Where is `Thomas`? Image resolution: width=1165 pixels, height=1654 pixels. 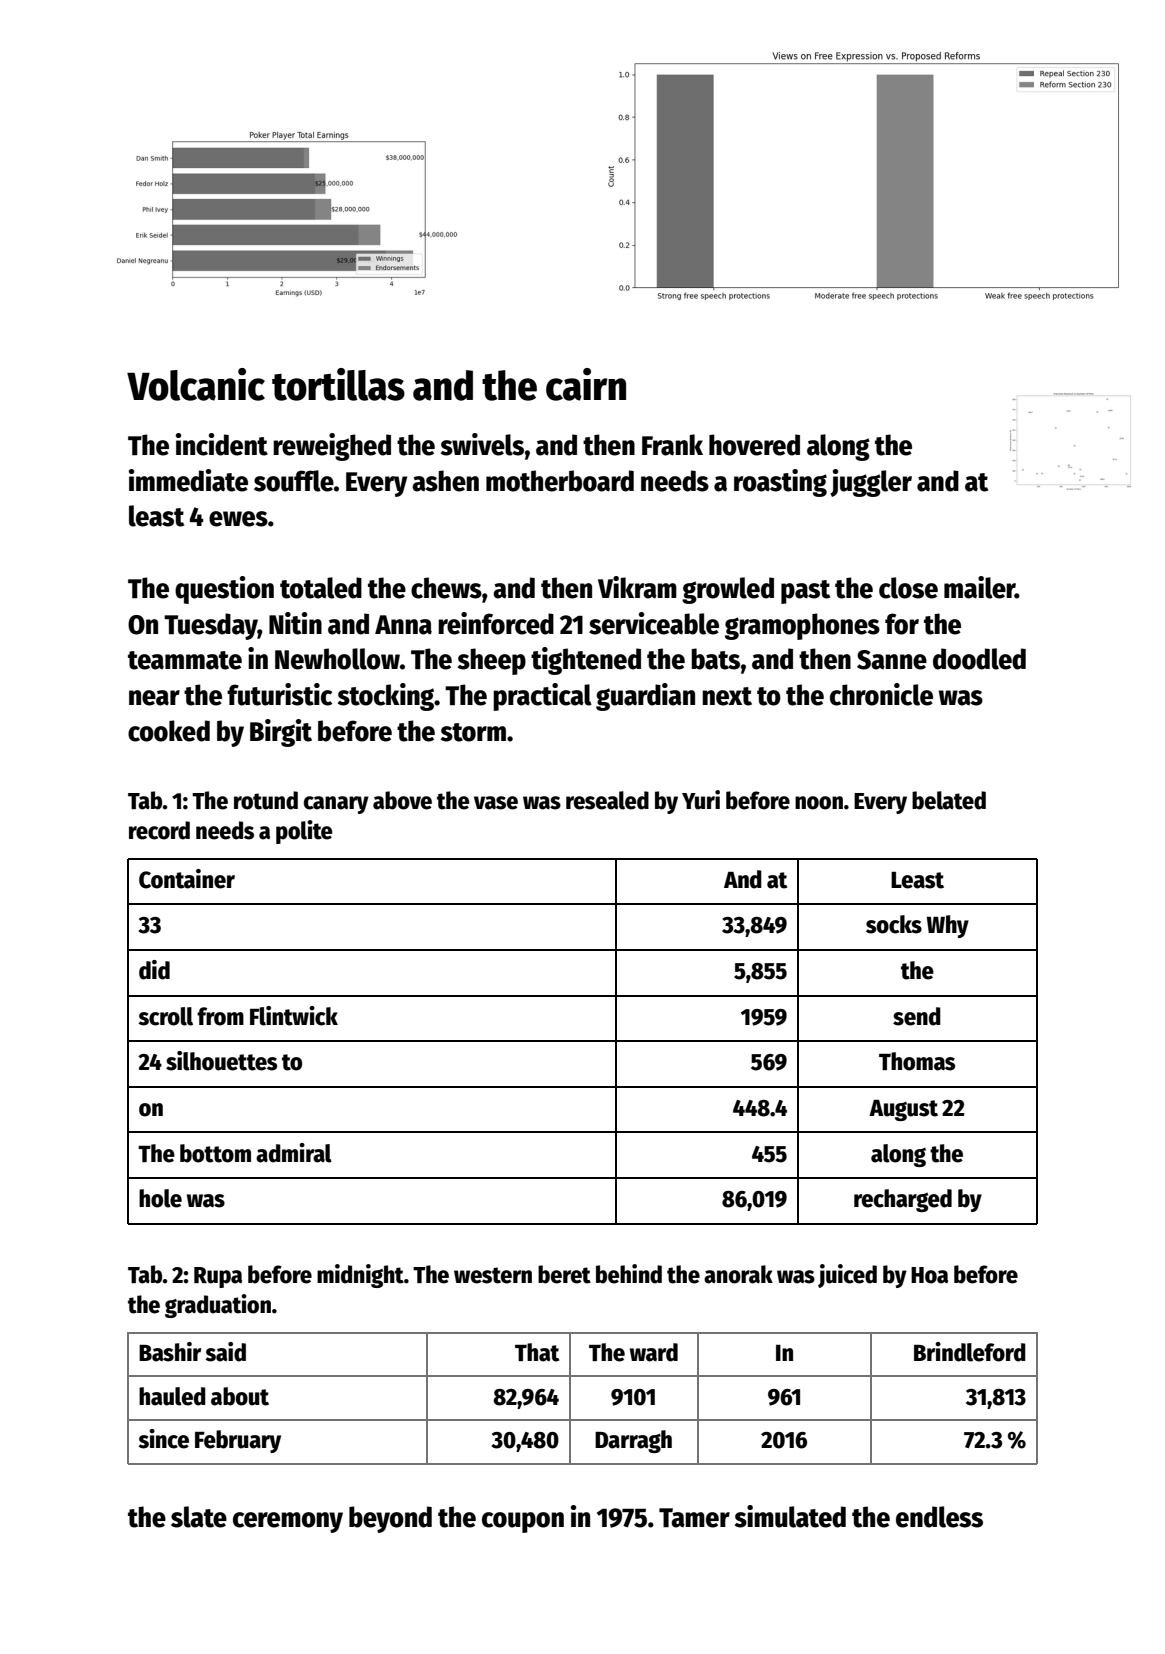
Thomas is located at coordinates (917, 1061).
